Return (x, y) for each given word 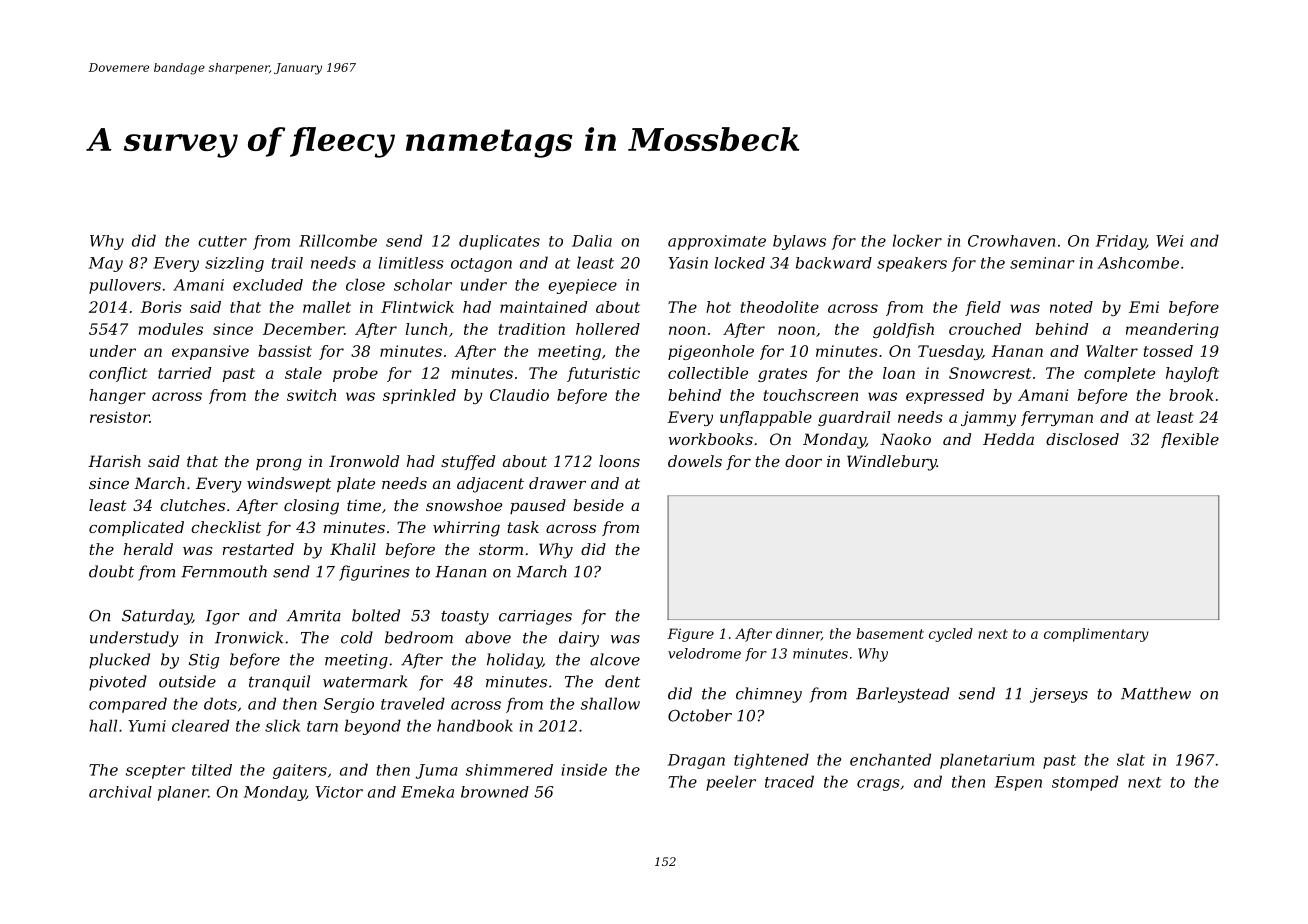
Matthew (1156, 693)
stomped (1085, 783)
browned (495, 792)
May (106, 264)
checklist (226, 527)
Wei (1170, 241)
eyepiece (582, 286)
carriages (535, 617)
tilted (212, 770)
